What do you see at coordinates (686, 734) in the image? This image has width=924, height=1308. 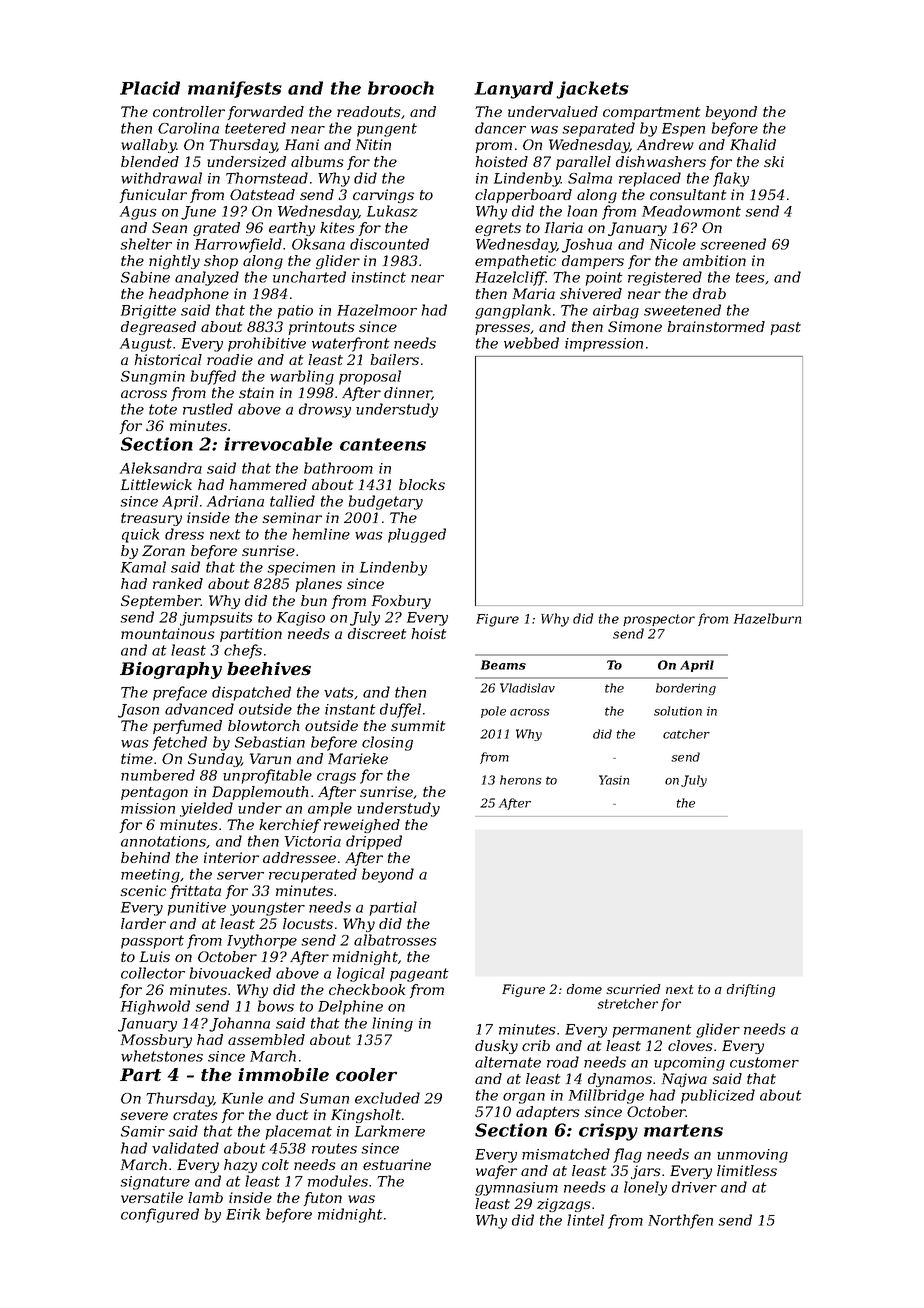 I see `catcher` at bounding box center [686, 734].
